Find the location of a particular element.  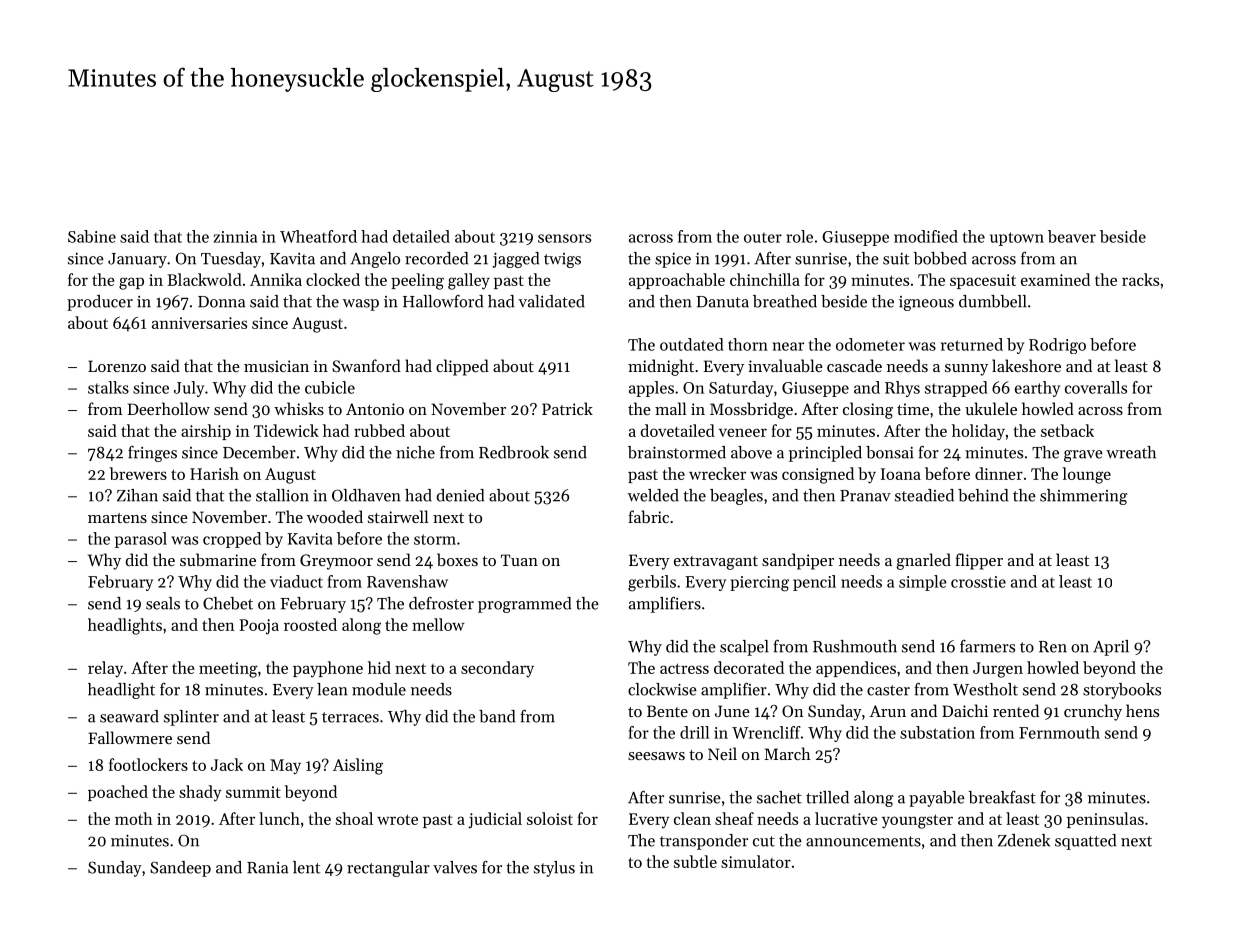

relay is located at coordinates (105, 669).
